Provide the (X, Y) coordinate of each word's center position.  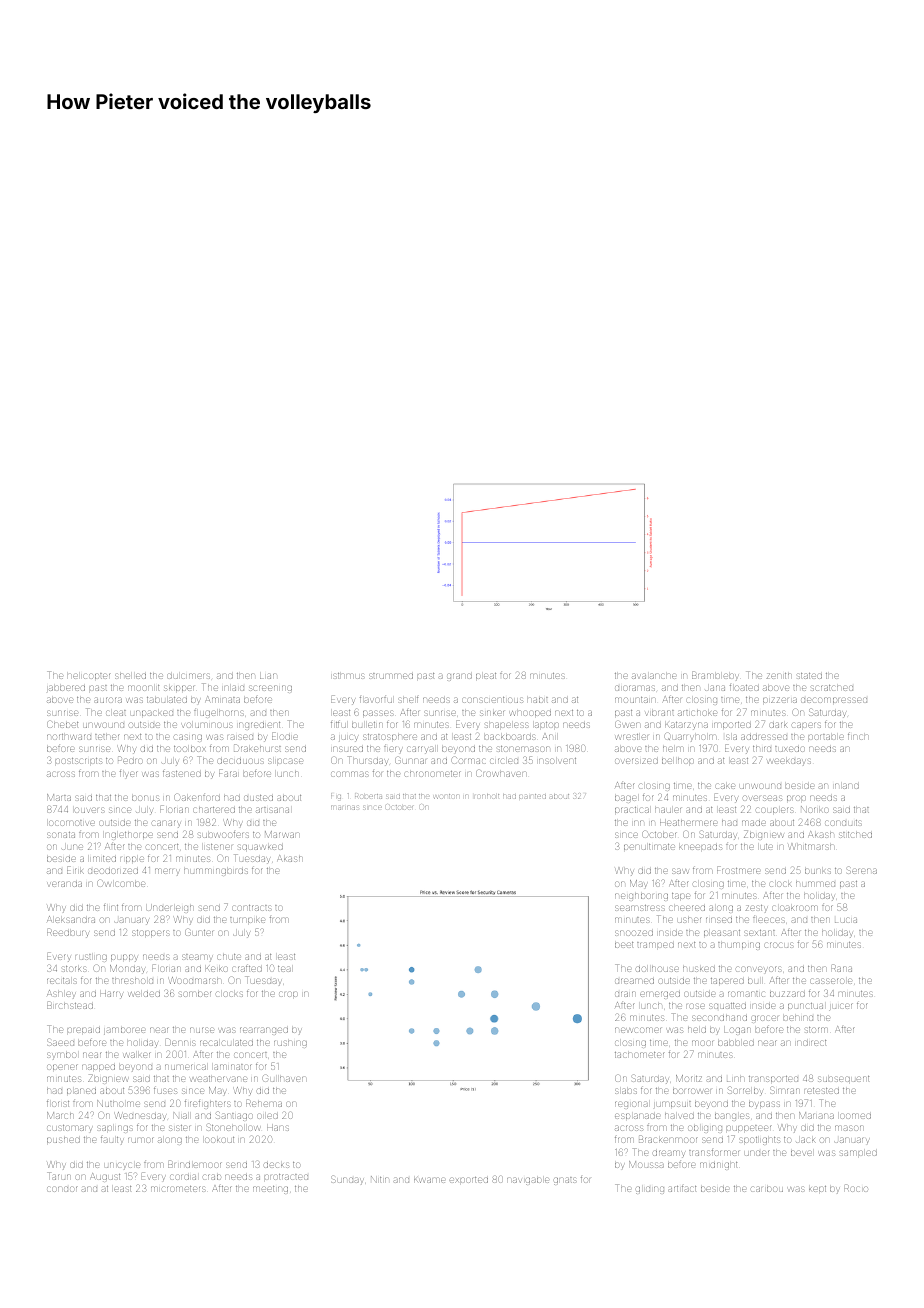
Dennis (180, 1042)
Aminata (223, 699)
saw (680, 872)
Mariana (816, 1115)
